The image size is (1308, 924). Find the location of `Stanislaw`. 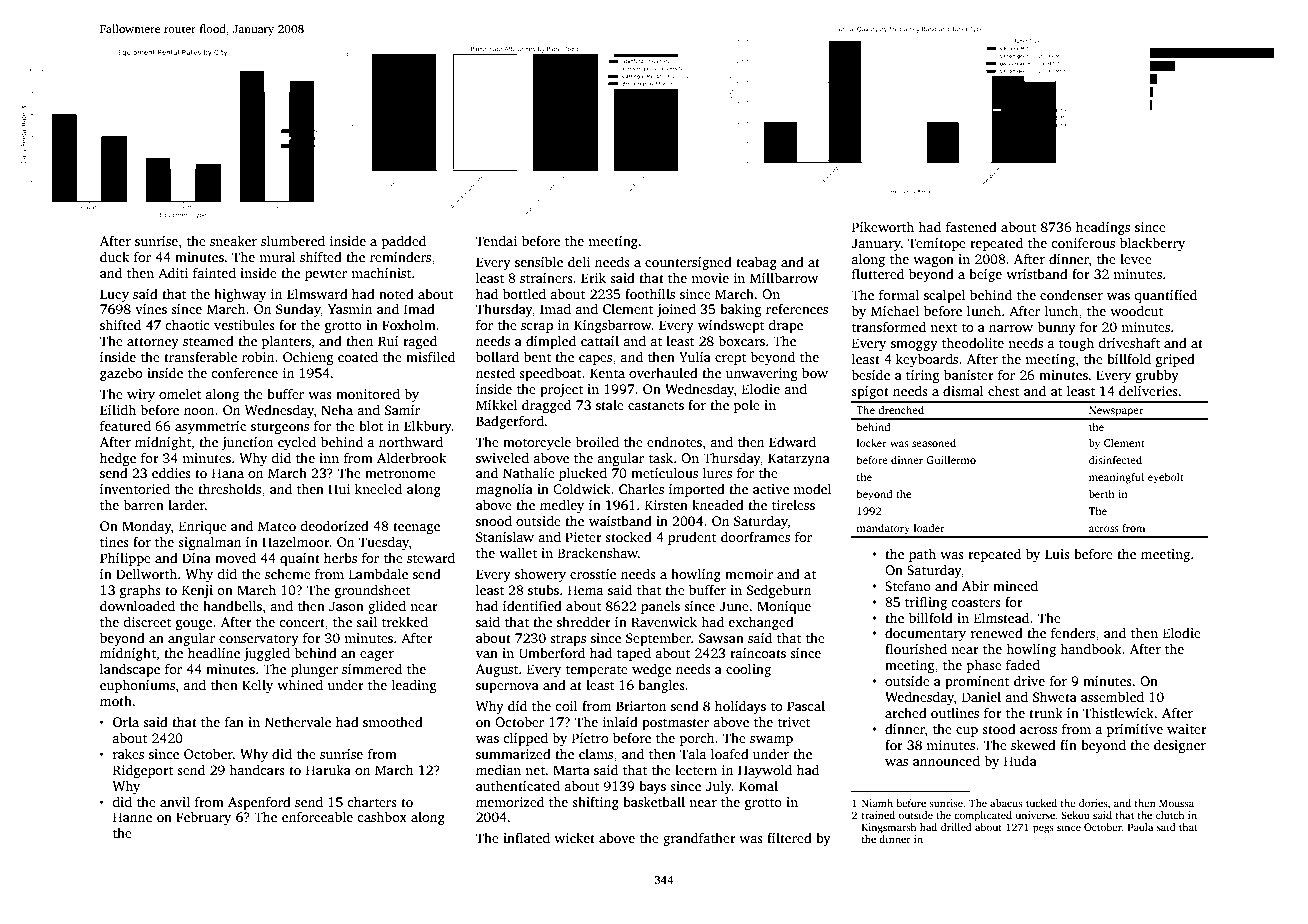

Stanislaw is located at coordinates (505, 536).
